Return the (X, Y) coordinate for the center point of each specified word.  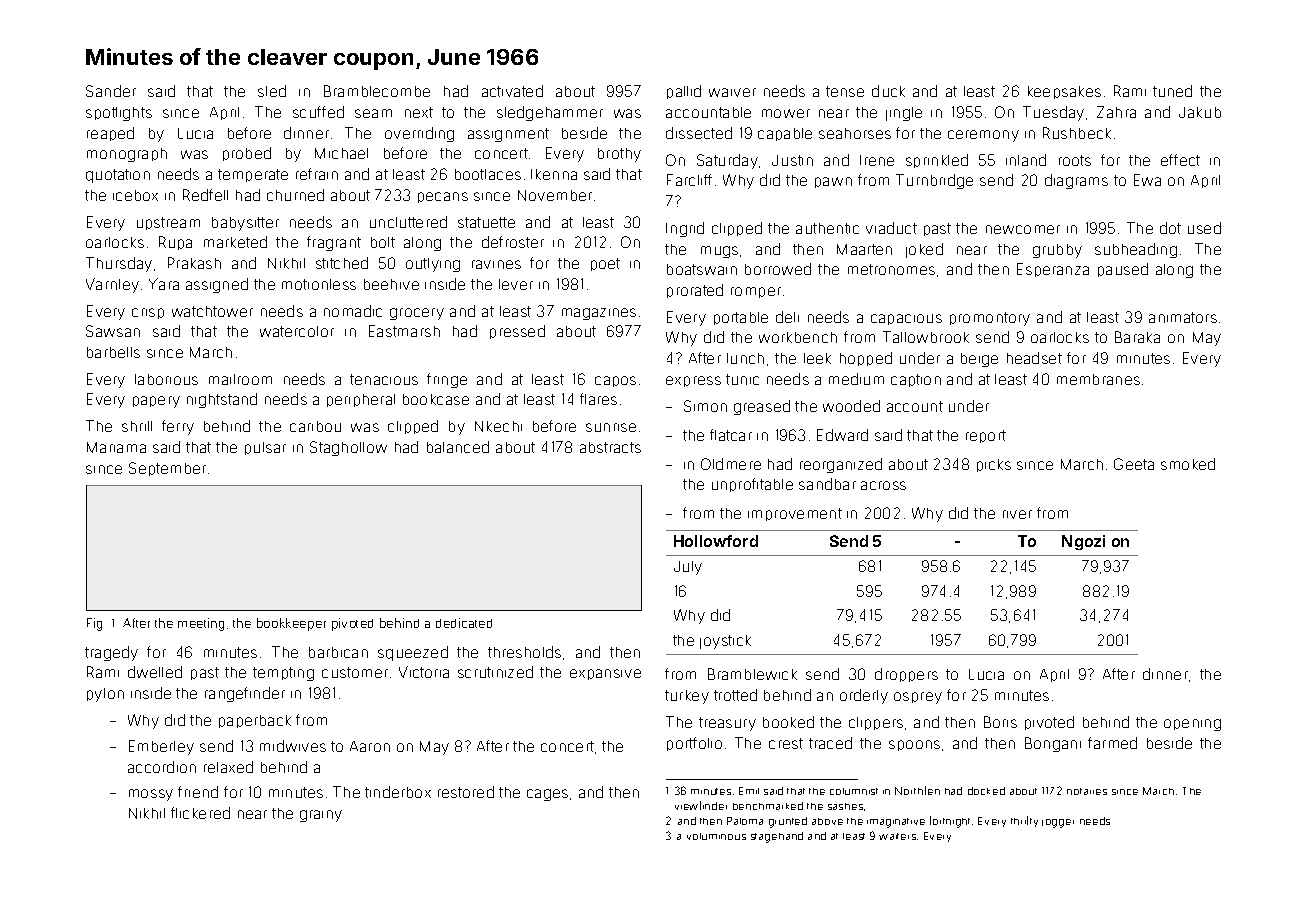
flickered (200, 813)
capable (785, 134)
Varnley (112, 285)
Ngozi (1083, 542)
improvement (795, 514)
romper (756, 292)
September (167, 469)
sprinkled (937, 161)
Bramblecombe (377, 91)
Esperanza (1053, 270)
